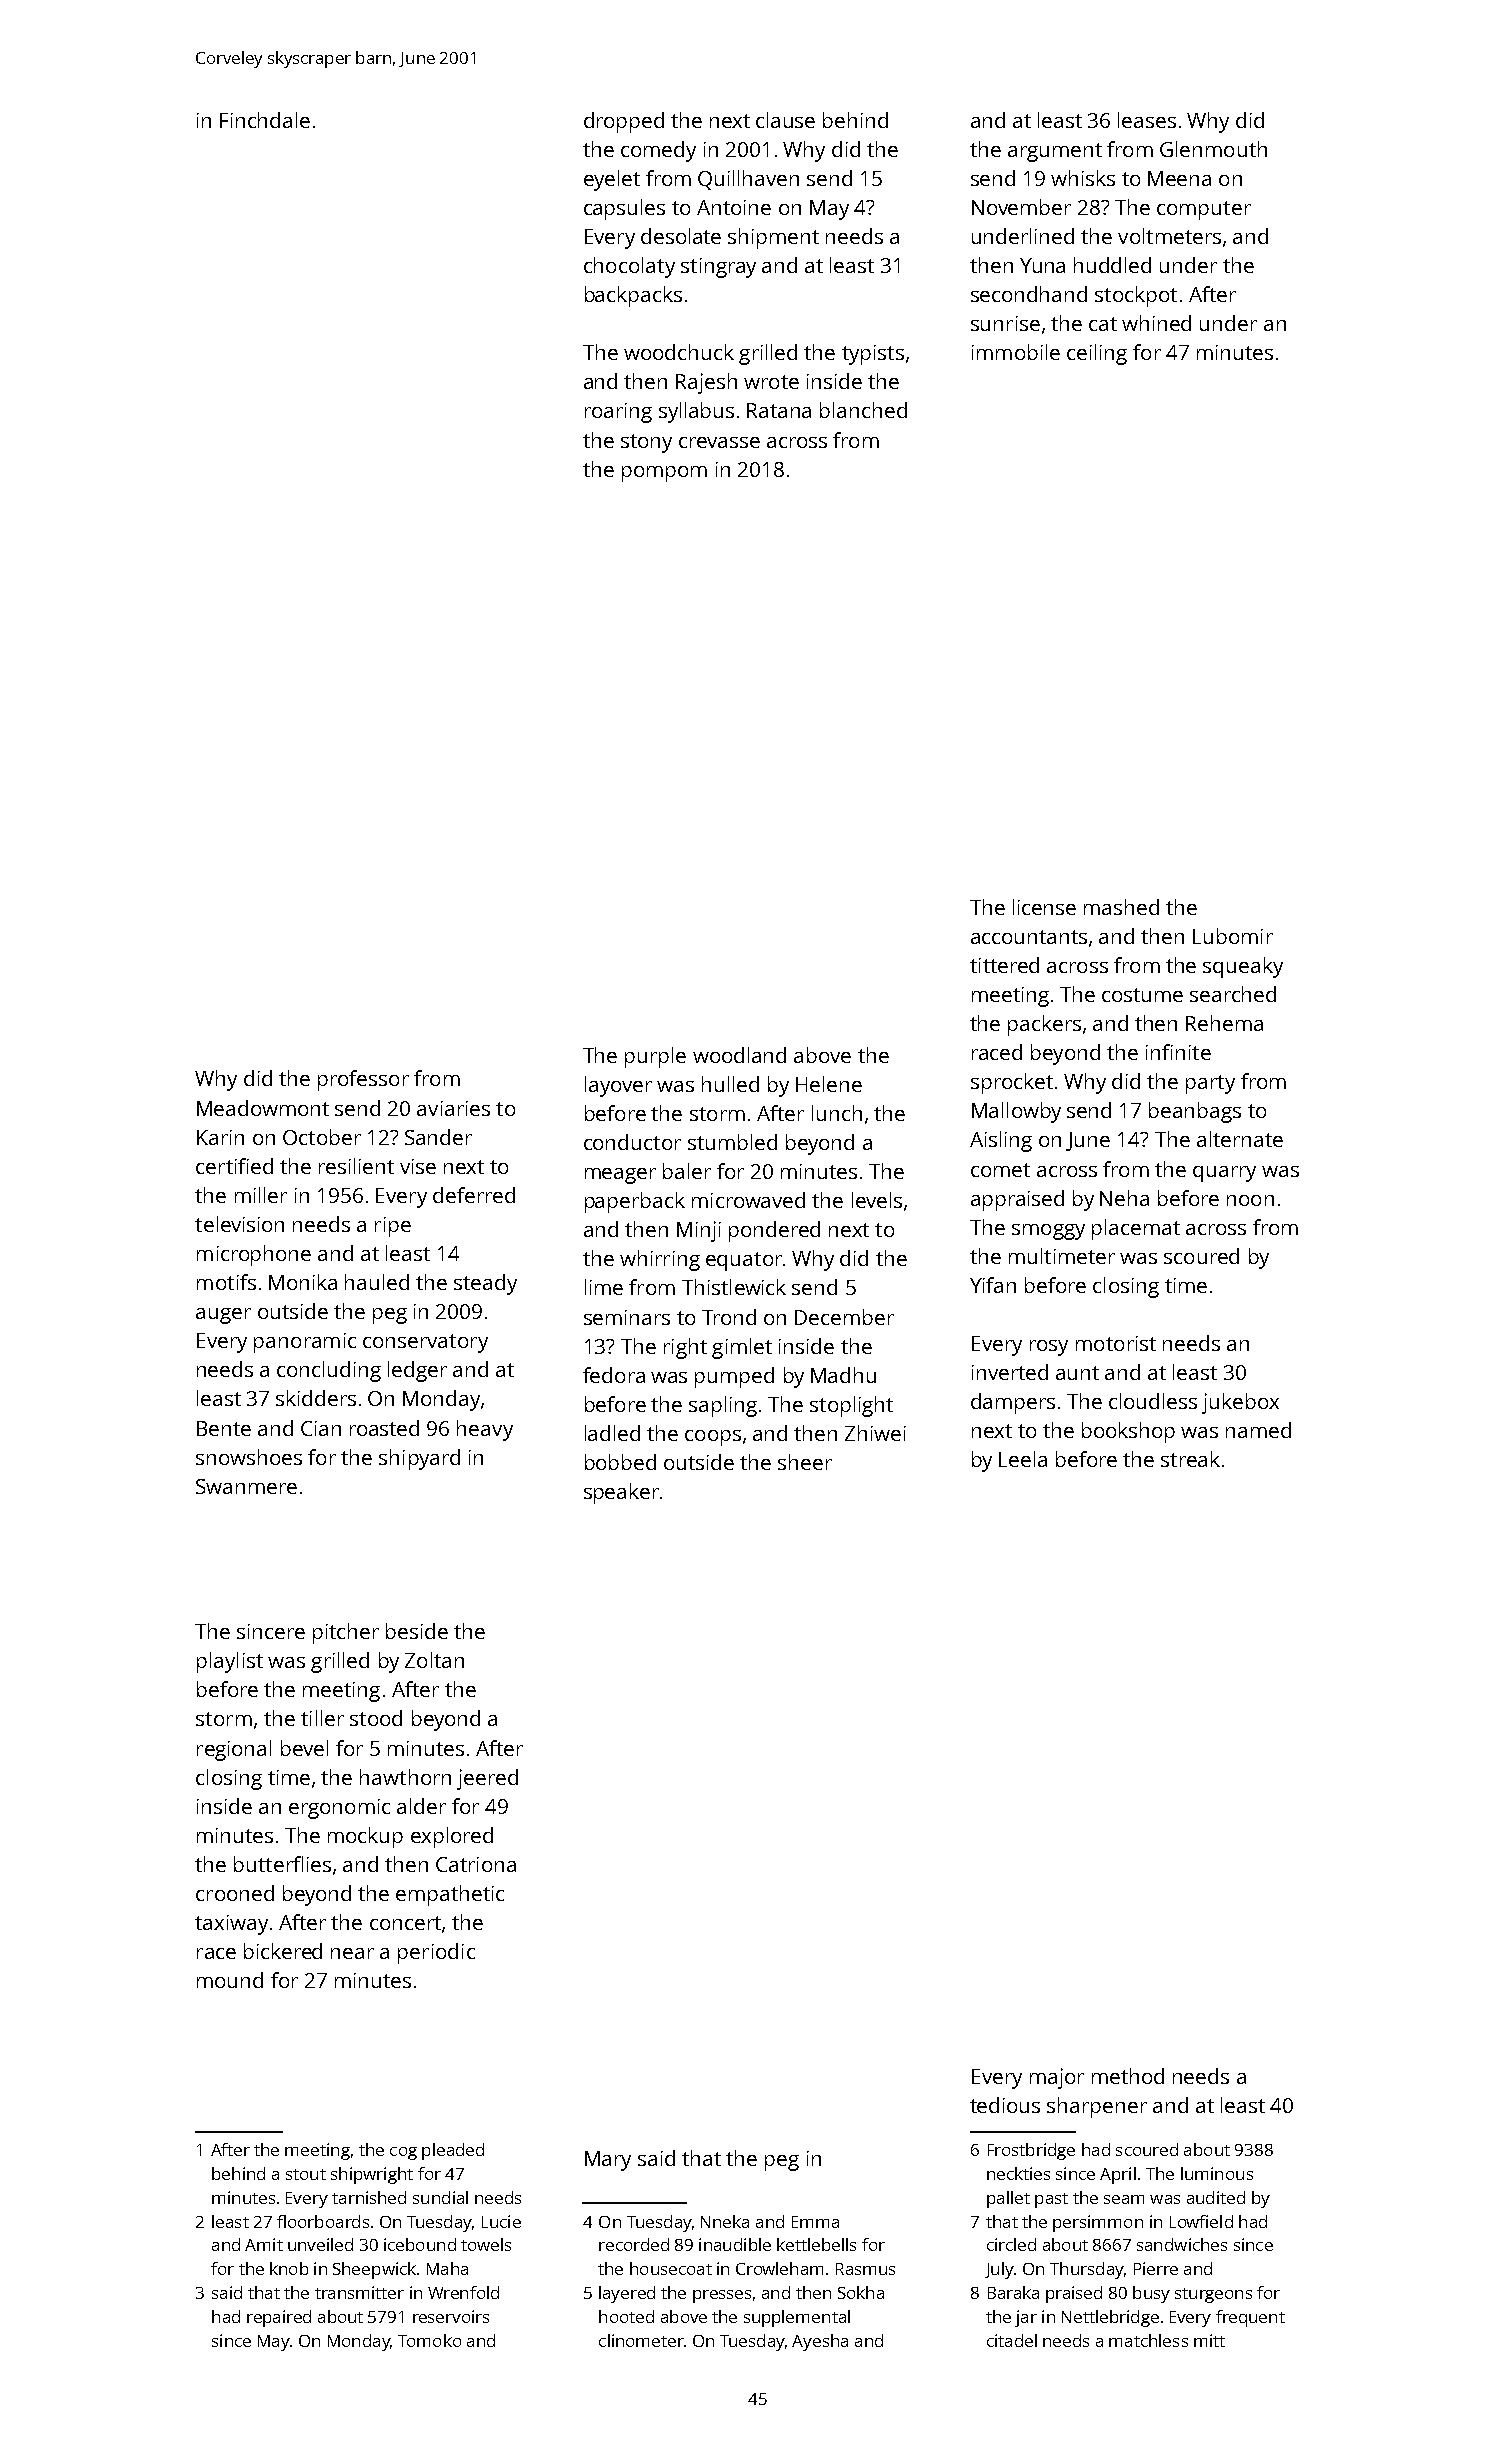 The height and width of the screenshot is (2464, 1496). Describe the element at coordinates (363, 1080) in the screenshot. I see `professor` at that location.
